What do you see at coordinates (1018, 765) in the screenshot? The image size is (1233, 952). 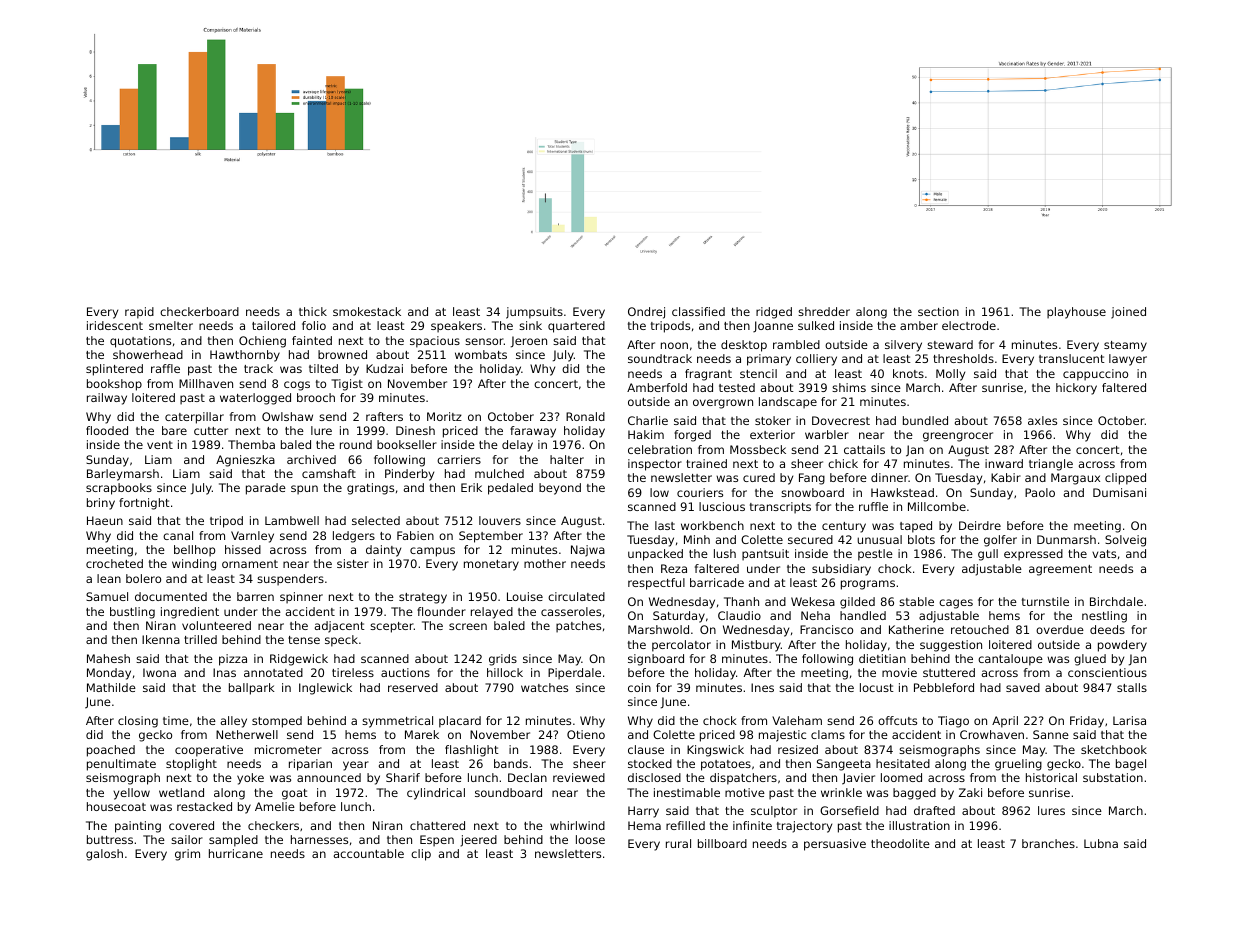 I see `grueling` at bounding box center [1018, 765].
